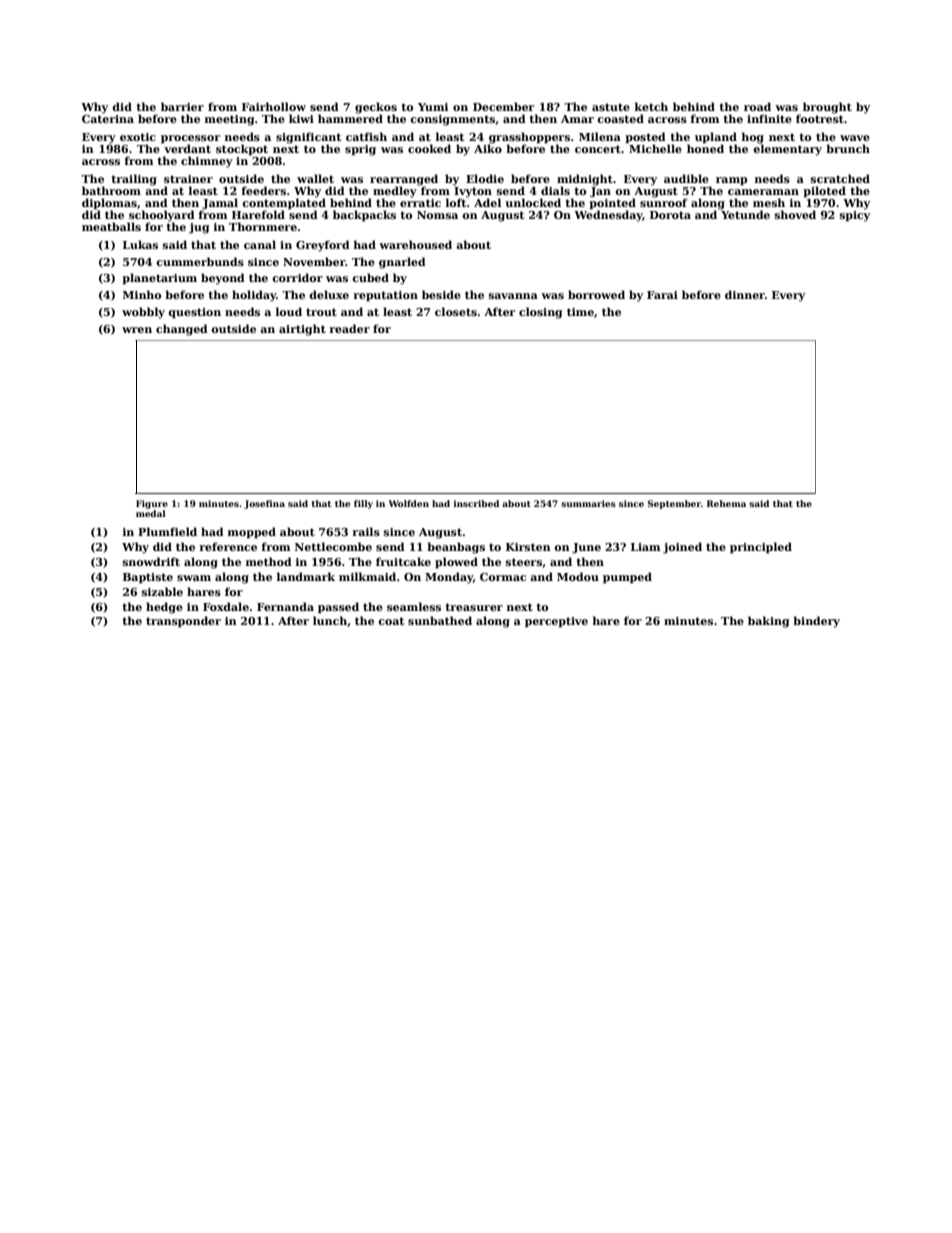 The width and height of the screenshot is (952, 1233). Describe the element at coordinates (152, 504) in the screenshot. I see `Figure` at that location.
